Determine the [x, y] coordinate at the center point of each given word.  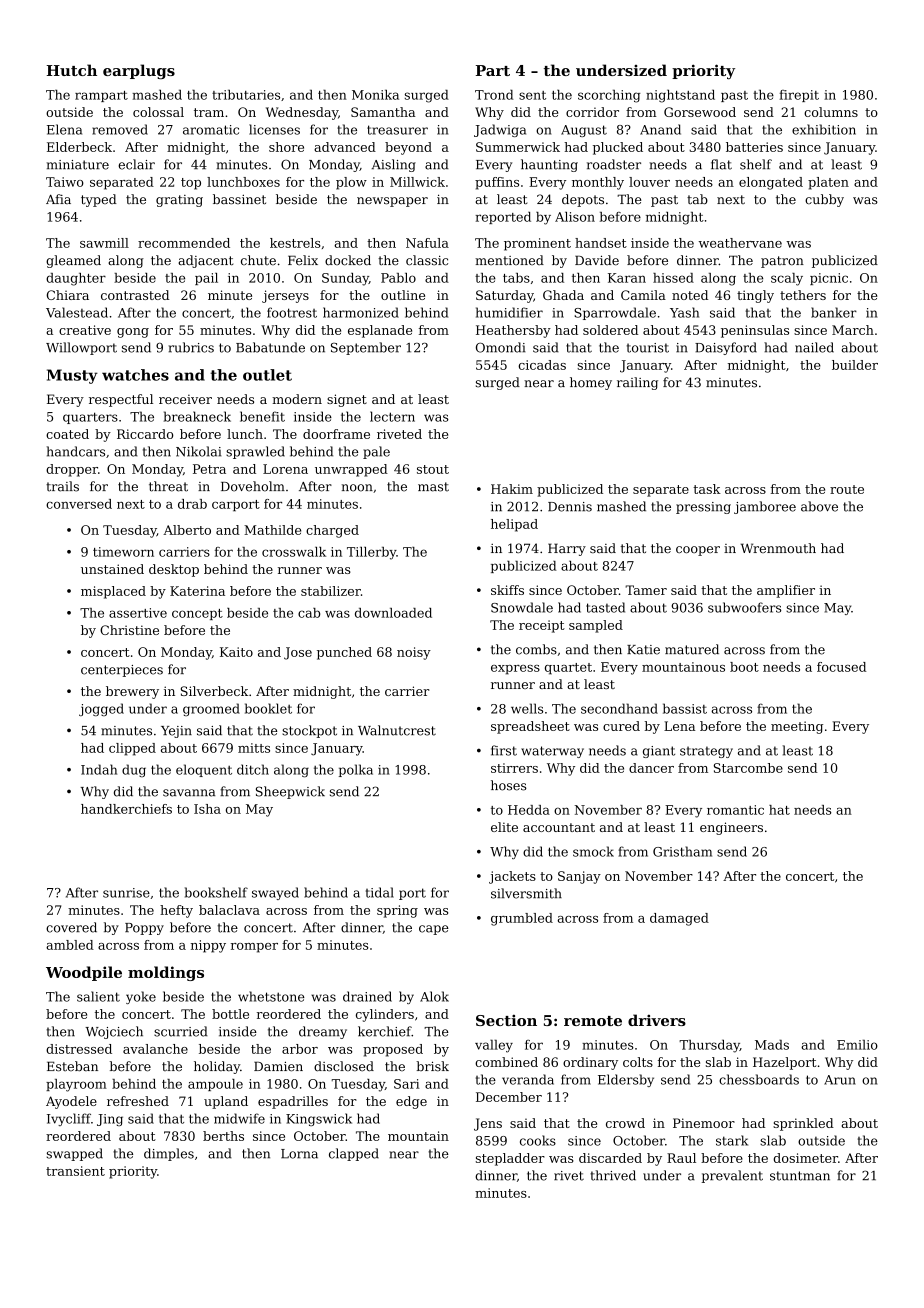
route [847, 489]
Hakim [512, 489]
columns [831, 112]
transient [75, 1171]
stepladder [510, 1159]
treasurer [397, 130]
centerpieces [122, 671]
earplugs [139, 72]
